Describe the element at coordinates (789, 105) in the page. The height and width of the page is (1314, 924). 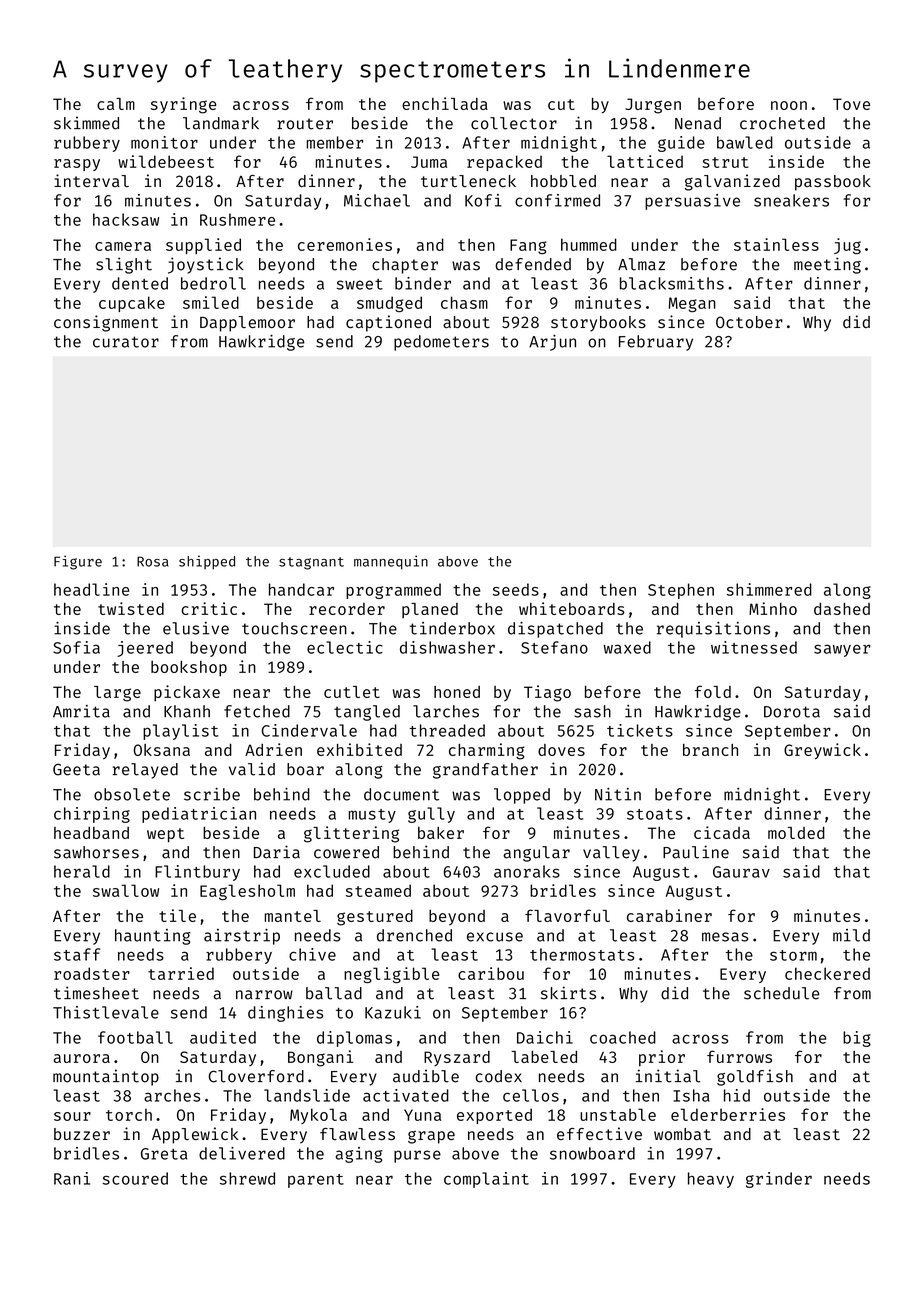
I see `noon` at that location.
